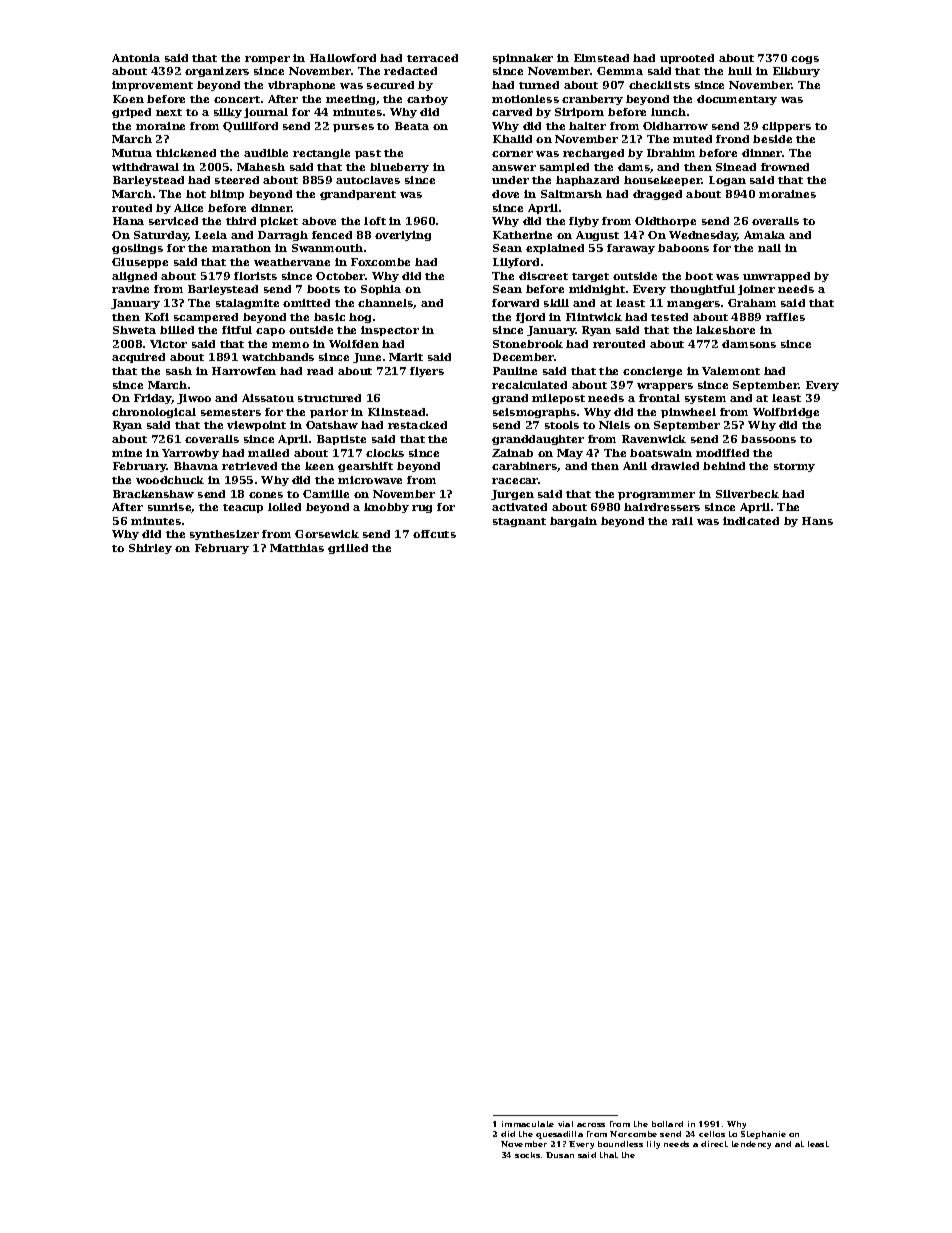 The image size is (952, 1233). Describe the element at coordinates (190, 454) in the screenshot. I see `Yarrowby` at that location.
